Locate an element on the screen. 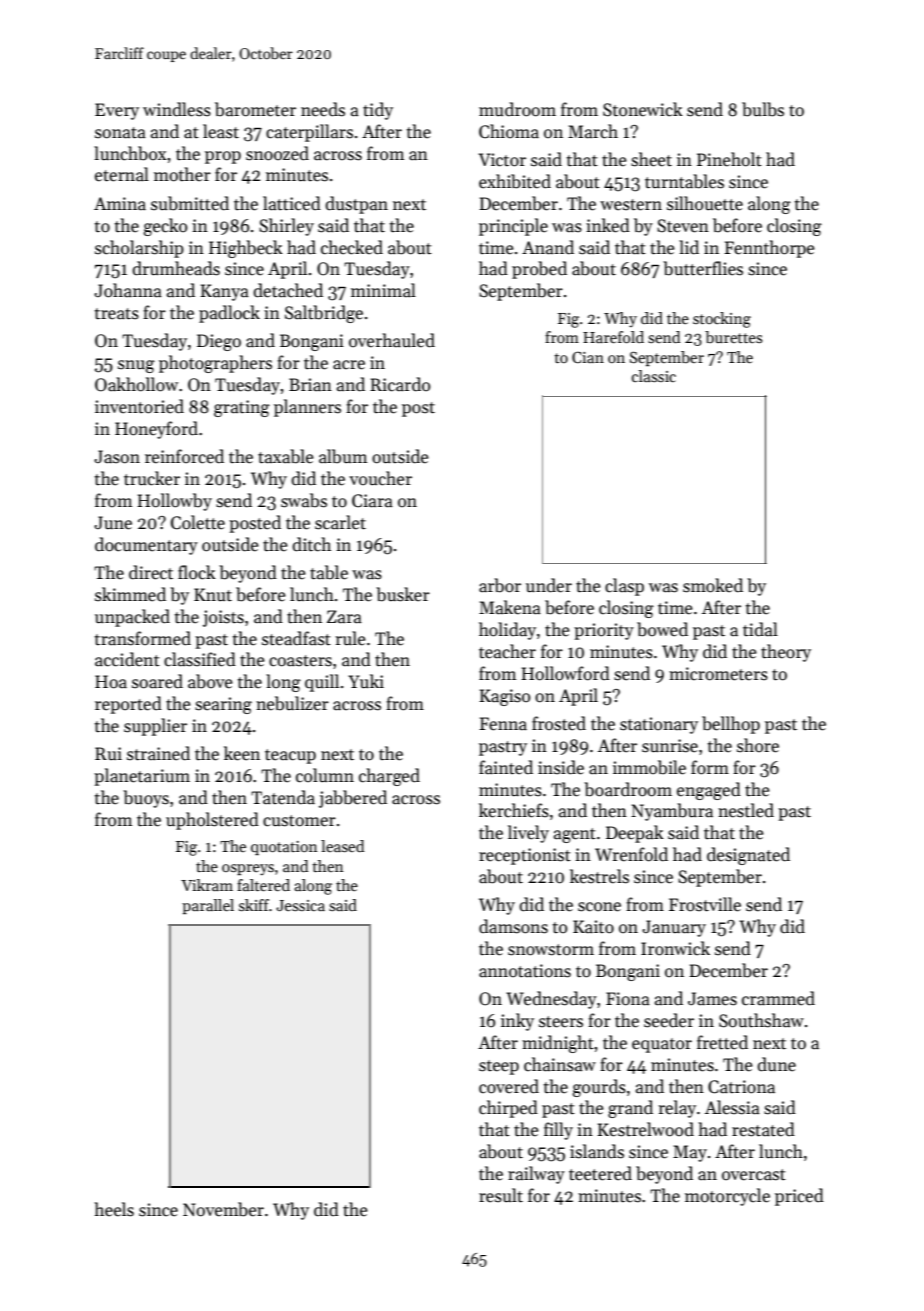  tidal is located at coordinates (760, 629).
